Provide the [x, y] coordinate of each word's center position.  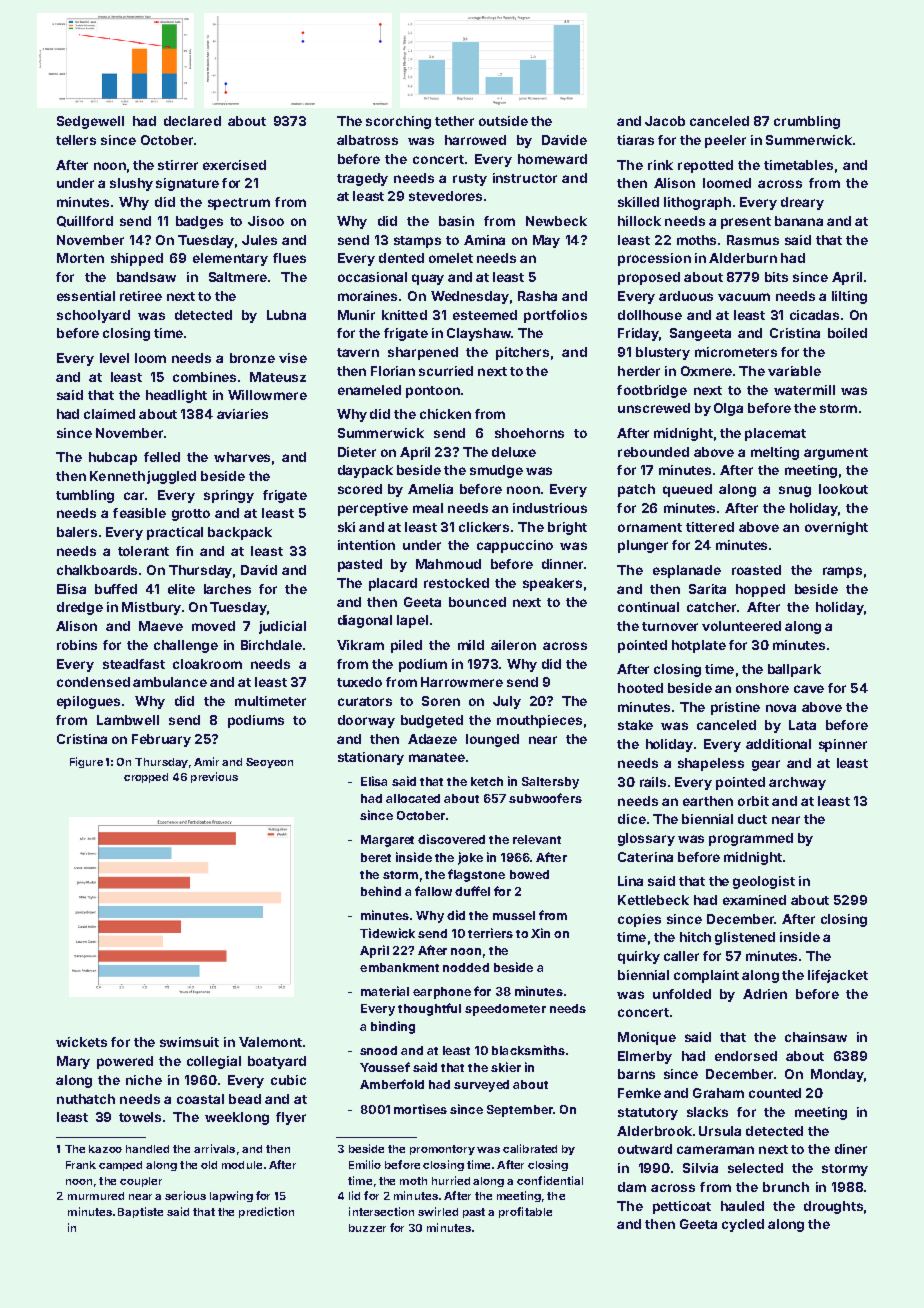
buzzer [367, 1228]
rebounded [653, 452]
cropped [146, 778]
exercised [234, 165]
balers [77, 532]
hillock [639, 221]
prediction [266, 1212]
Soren [441, 701]
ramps [842, 572]
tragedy [362, 179]
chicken [445, 414]
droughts [833, 1207]
